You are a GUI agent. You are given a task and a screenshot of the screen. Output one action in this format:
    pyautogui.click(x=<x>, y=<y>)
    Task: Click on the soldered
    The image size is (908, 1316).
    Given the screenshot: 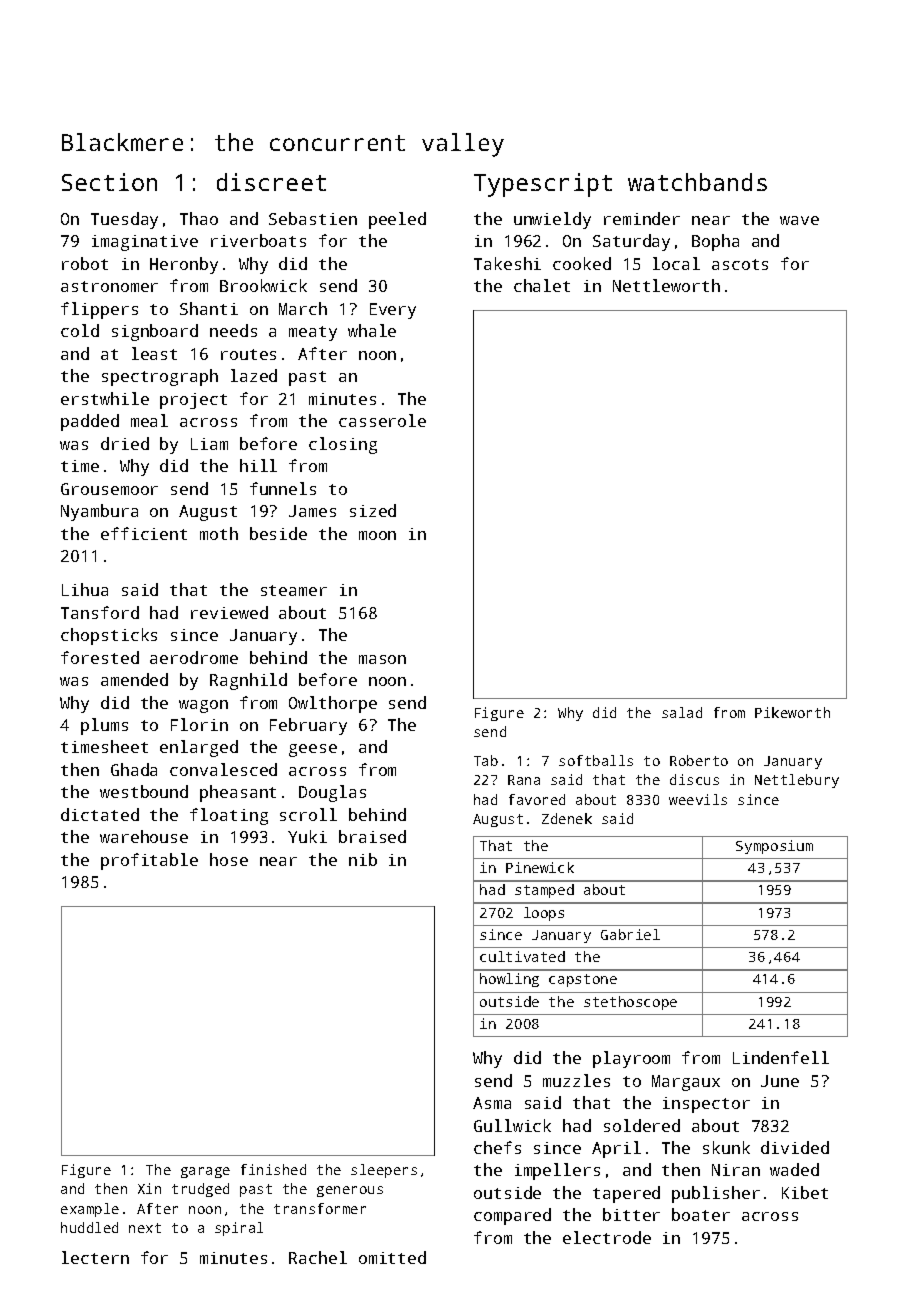 What is the action you would take?
    pyautogui.click(x=642, y=1125)
